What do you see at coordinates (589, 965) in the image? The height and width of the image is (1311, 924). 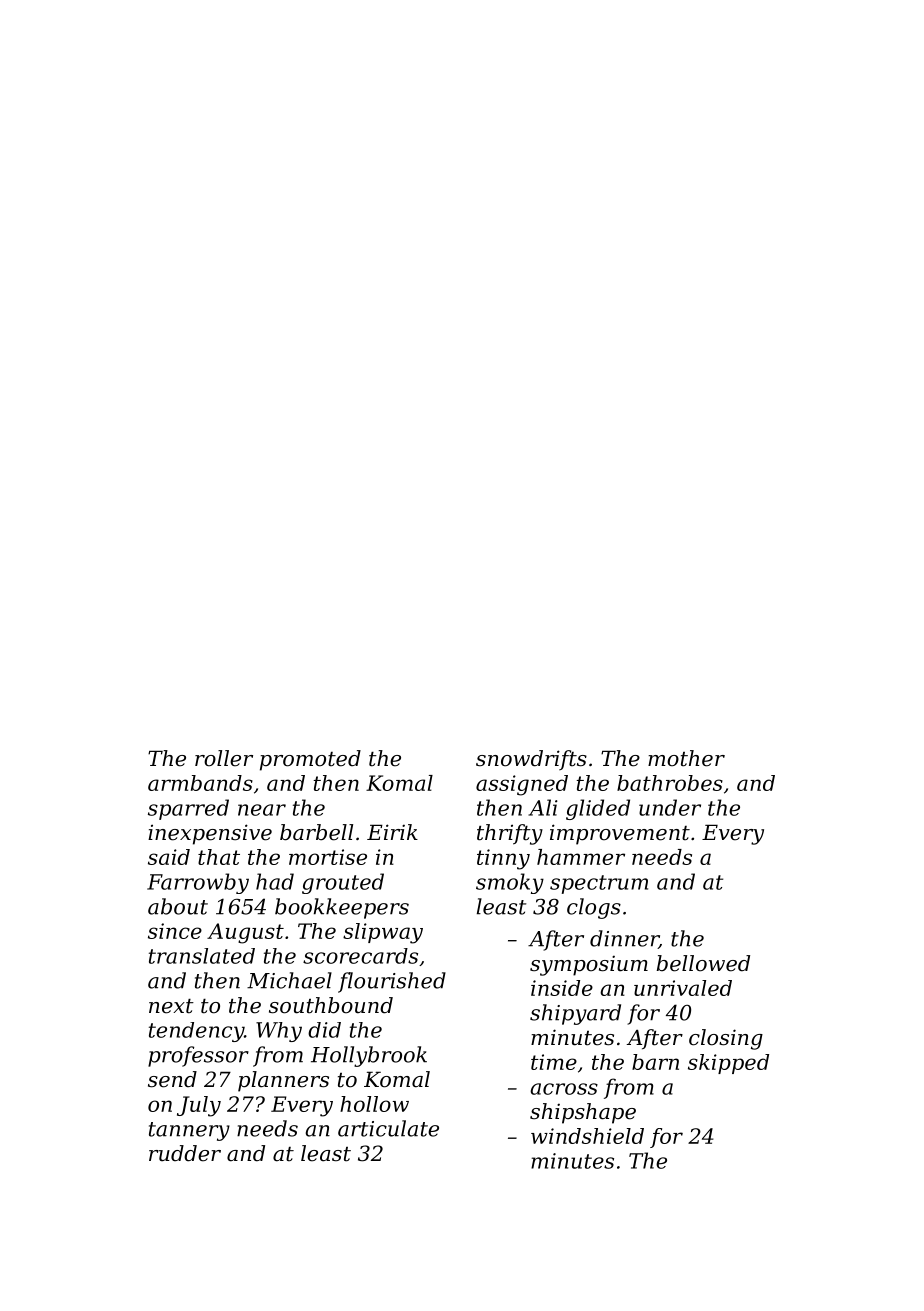 I see `symposium` at bounding box center [589, 965].
